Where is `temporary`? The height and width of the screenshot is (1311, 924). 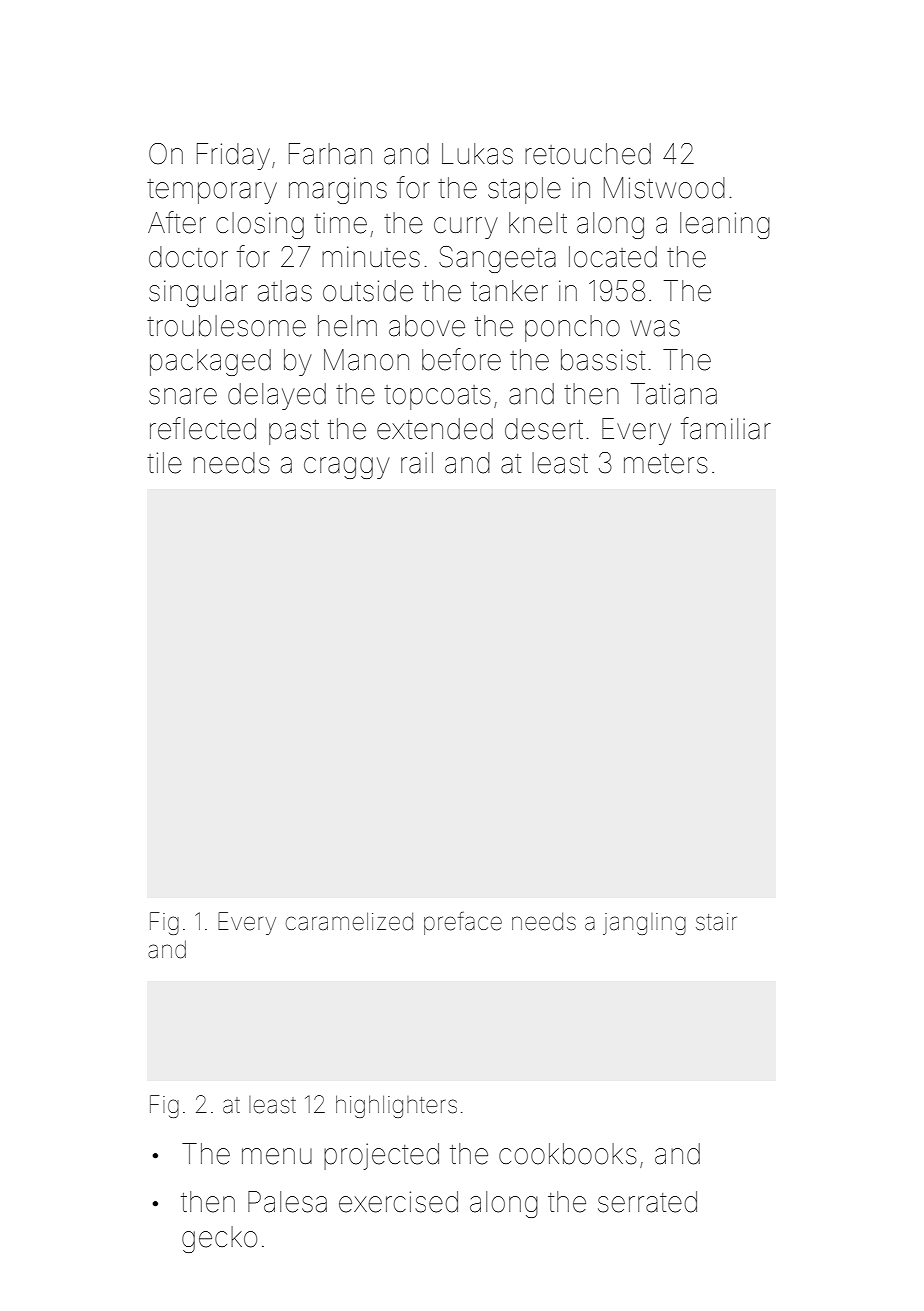 temporary is located at coordinates (212, 191).
